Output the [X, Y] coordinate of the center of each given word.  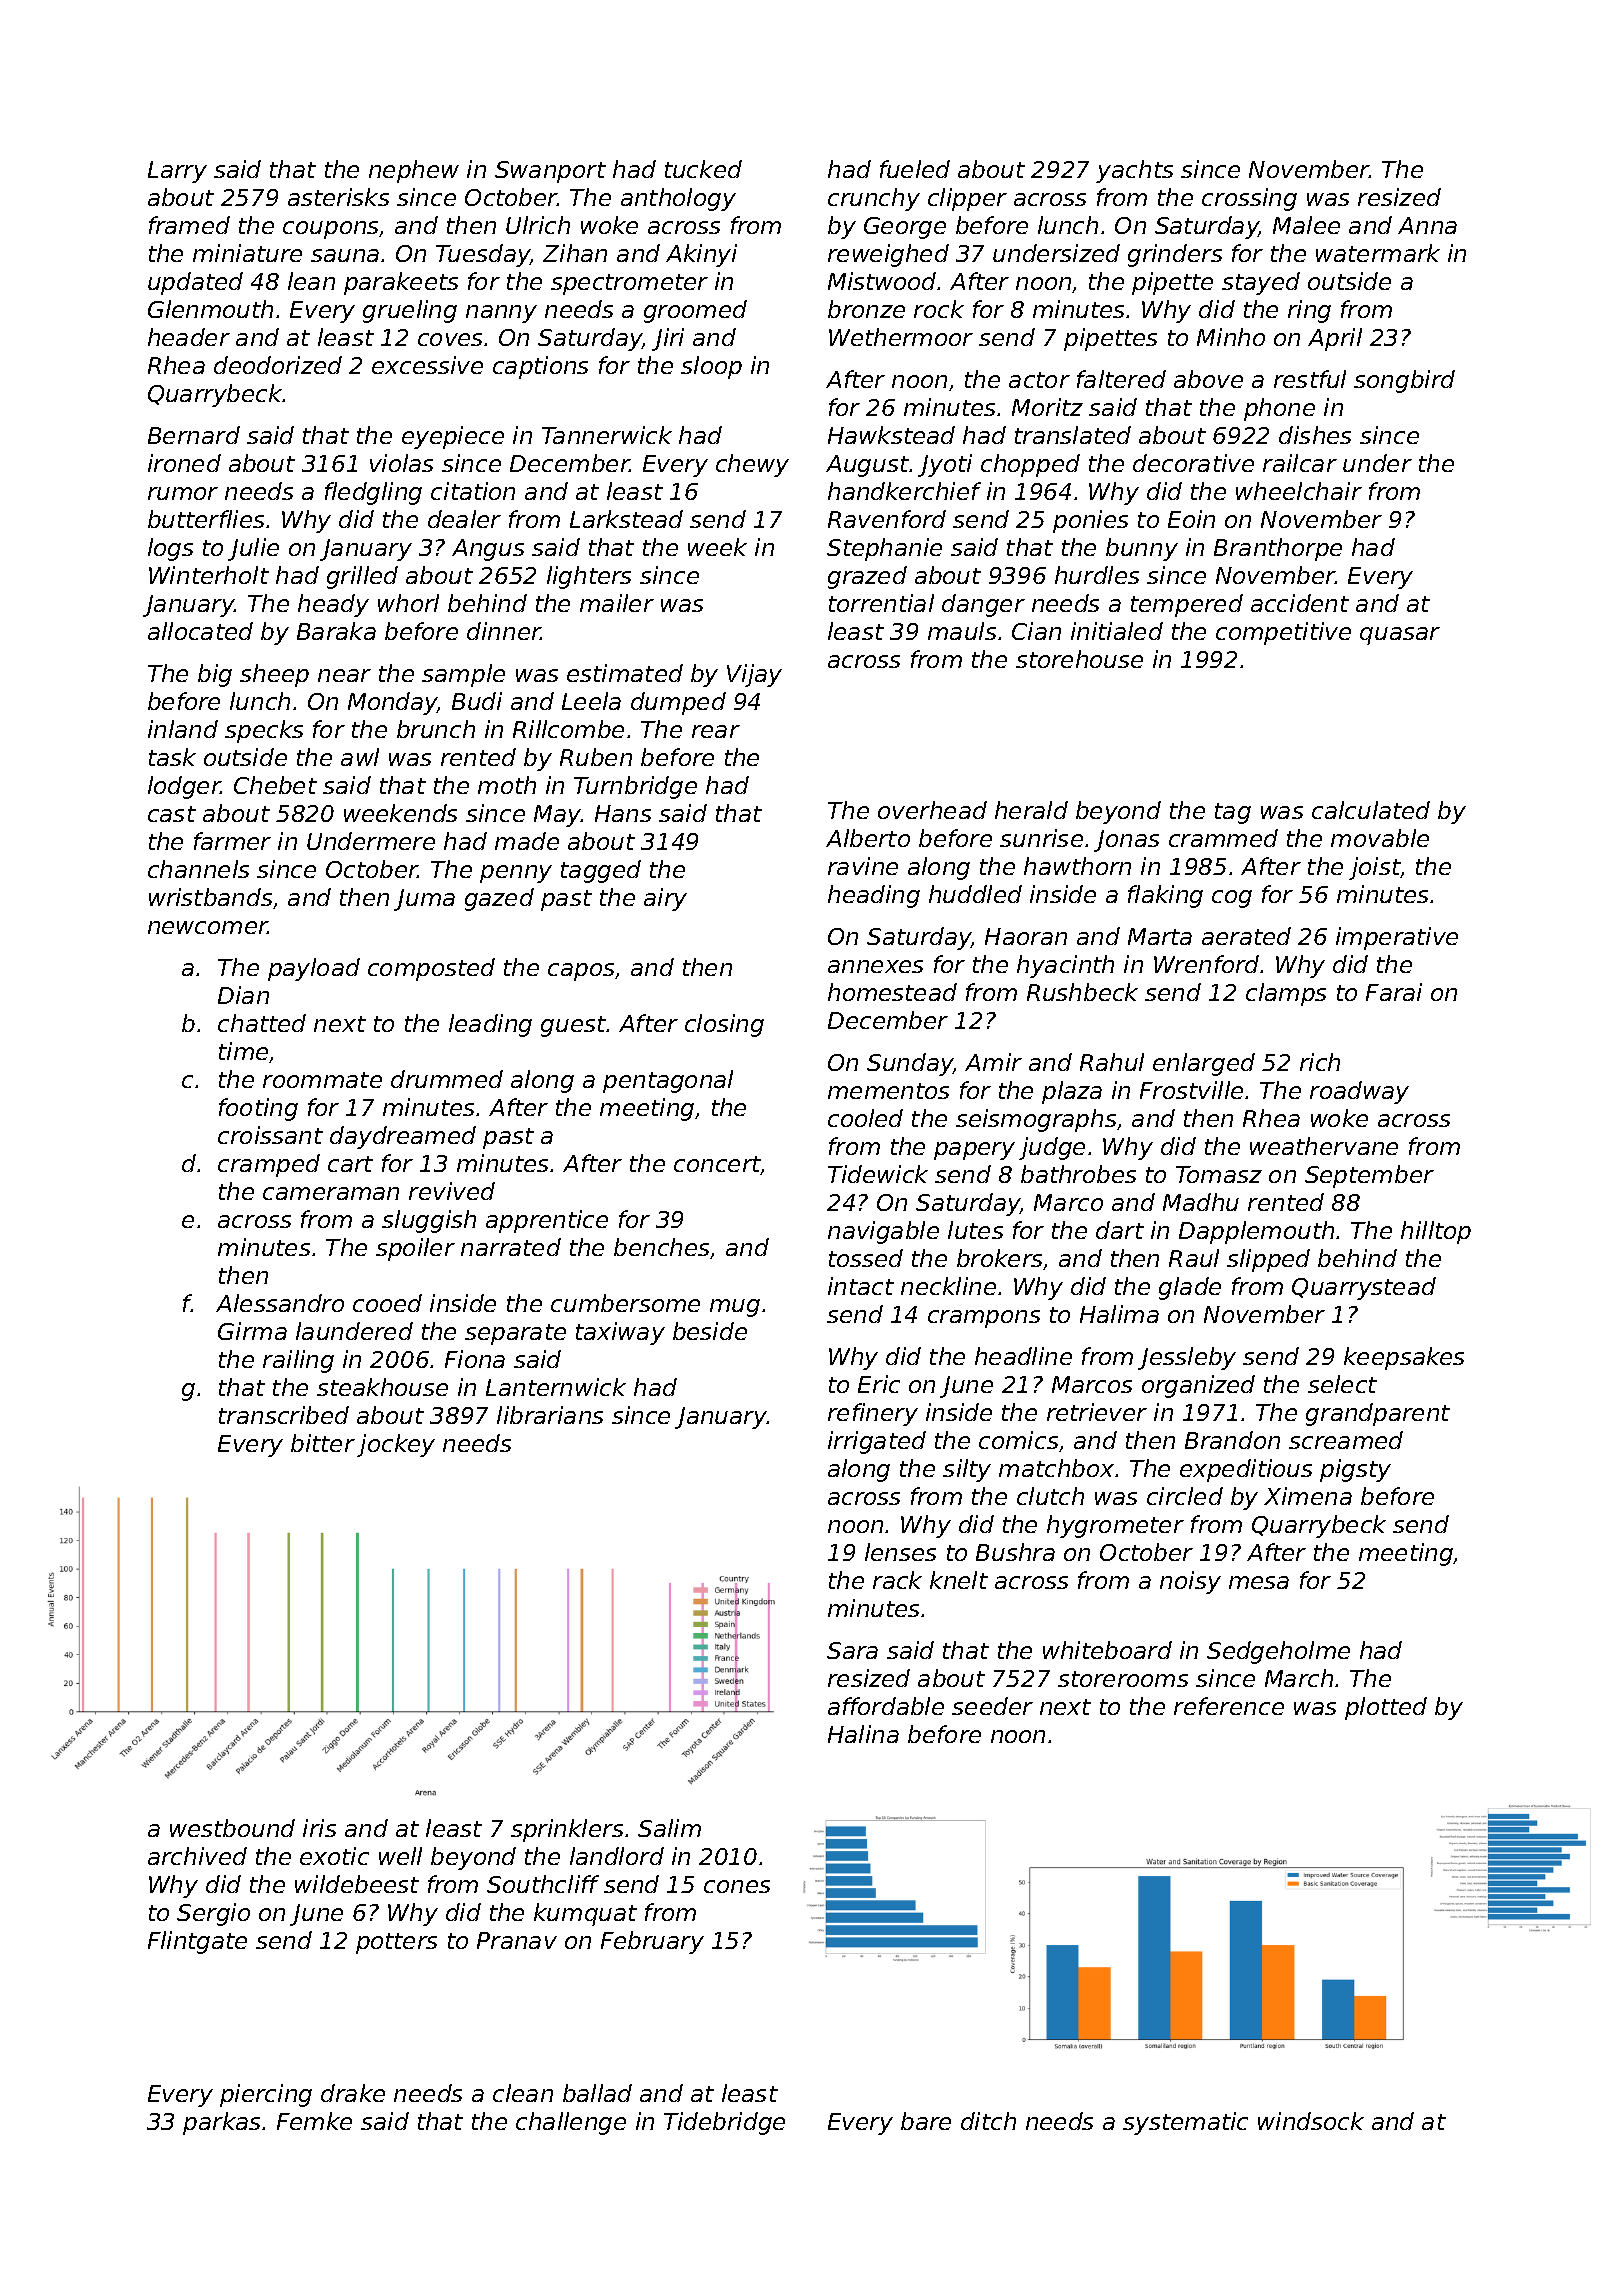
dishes [1315, 435]
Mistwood [882, 281]
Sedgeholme [1278, 1652]
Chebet [275, 785]
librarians [550, 1415]
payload [314, 969]
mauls [962, 631]
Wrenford [1206, 964]
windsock [1311, 2121]
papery [974, 1151]
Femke [314, 2121]
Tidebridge [724, 2123]
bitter [323, 1443]
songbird [1404, 381]
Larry [177, 172]
